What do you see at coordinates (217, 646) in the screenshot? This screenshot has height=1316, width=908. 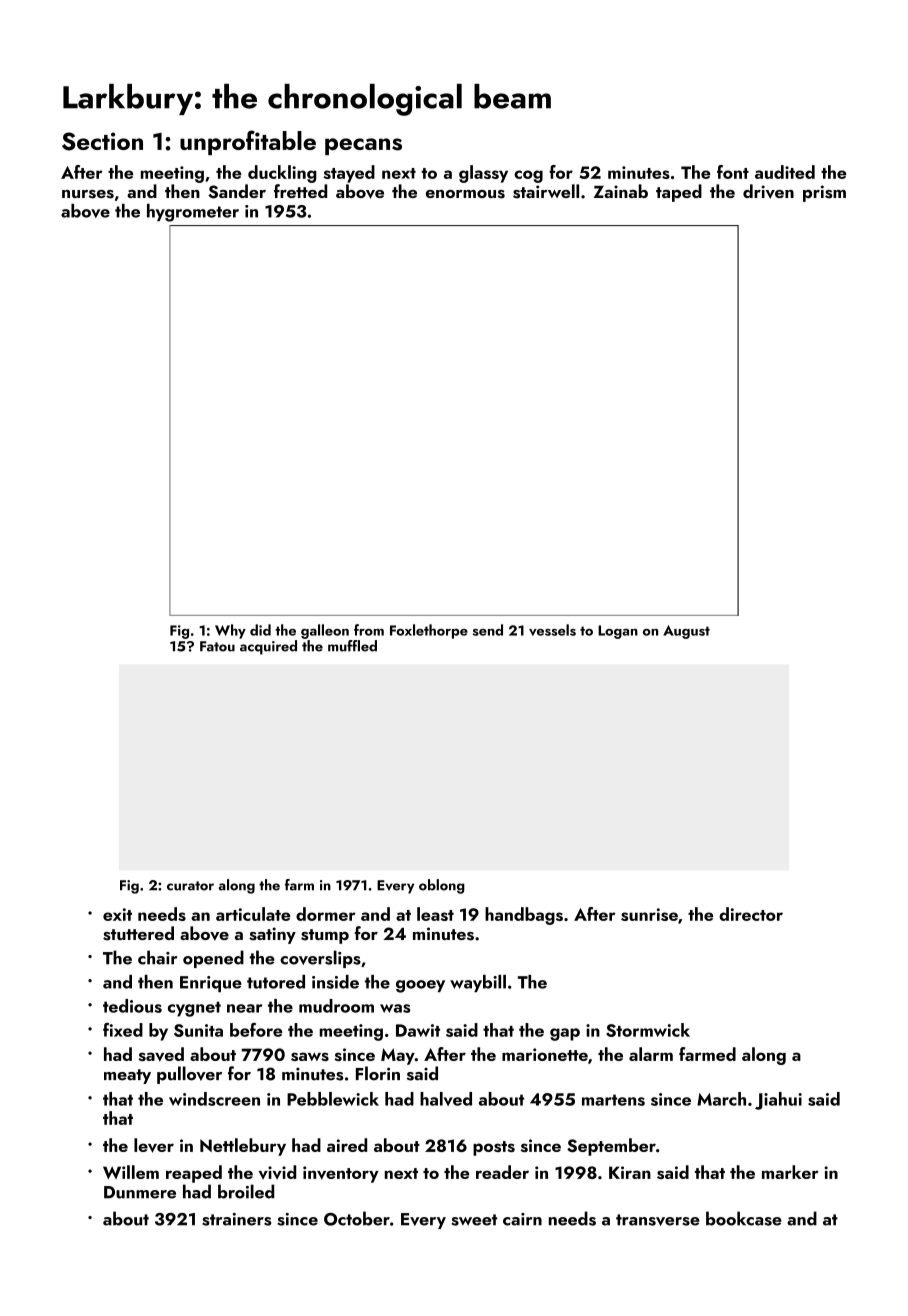 I see `Fatou` at bounding box center [217, 646].
